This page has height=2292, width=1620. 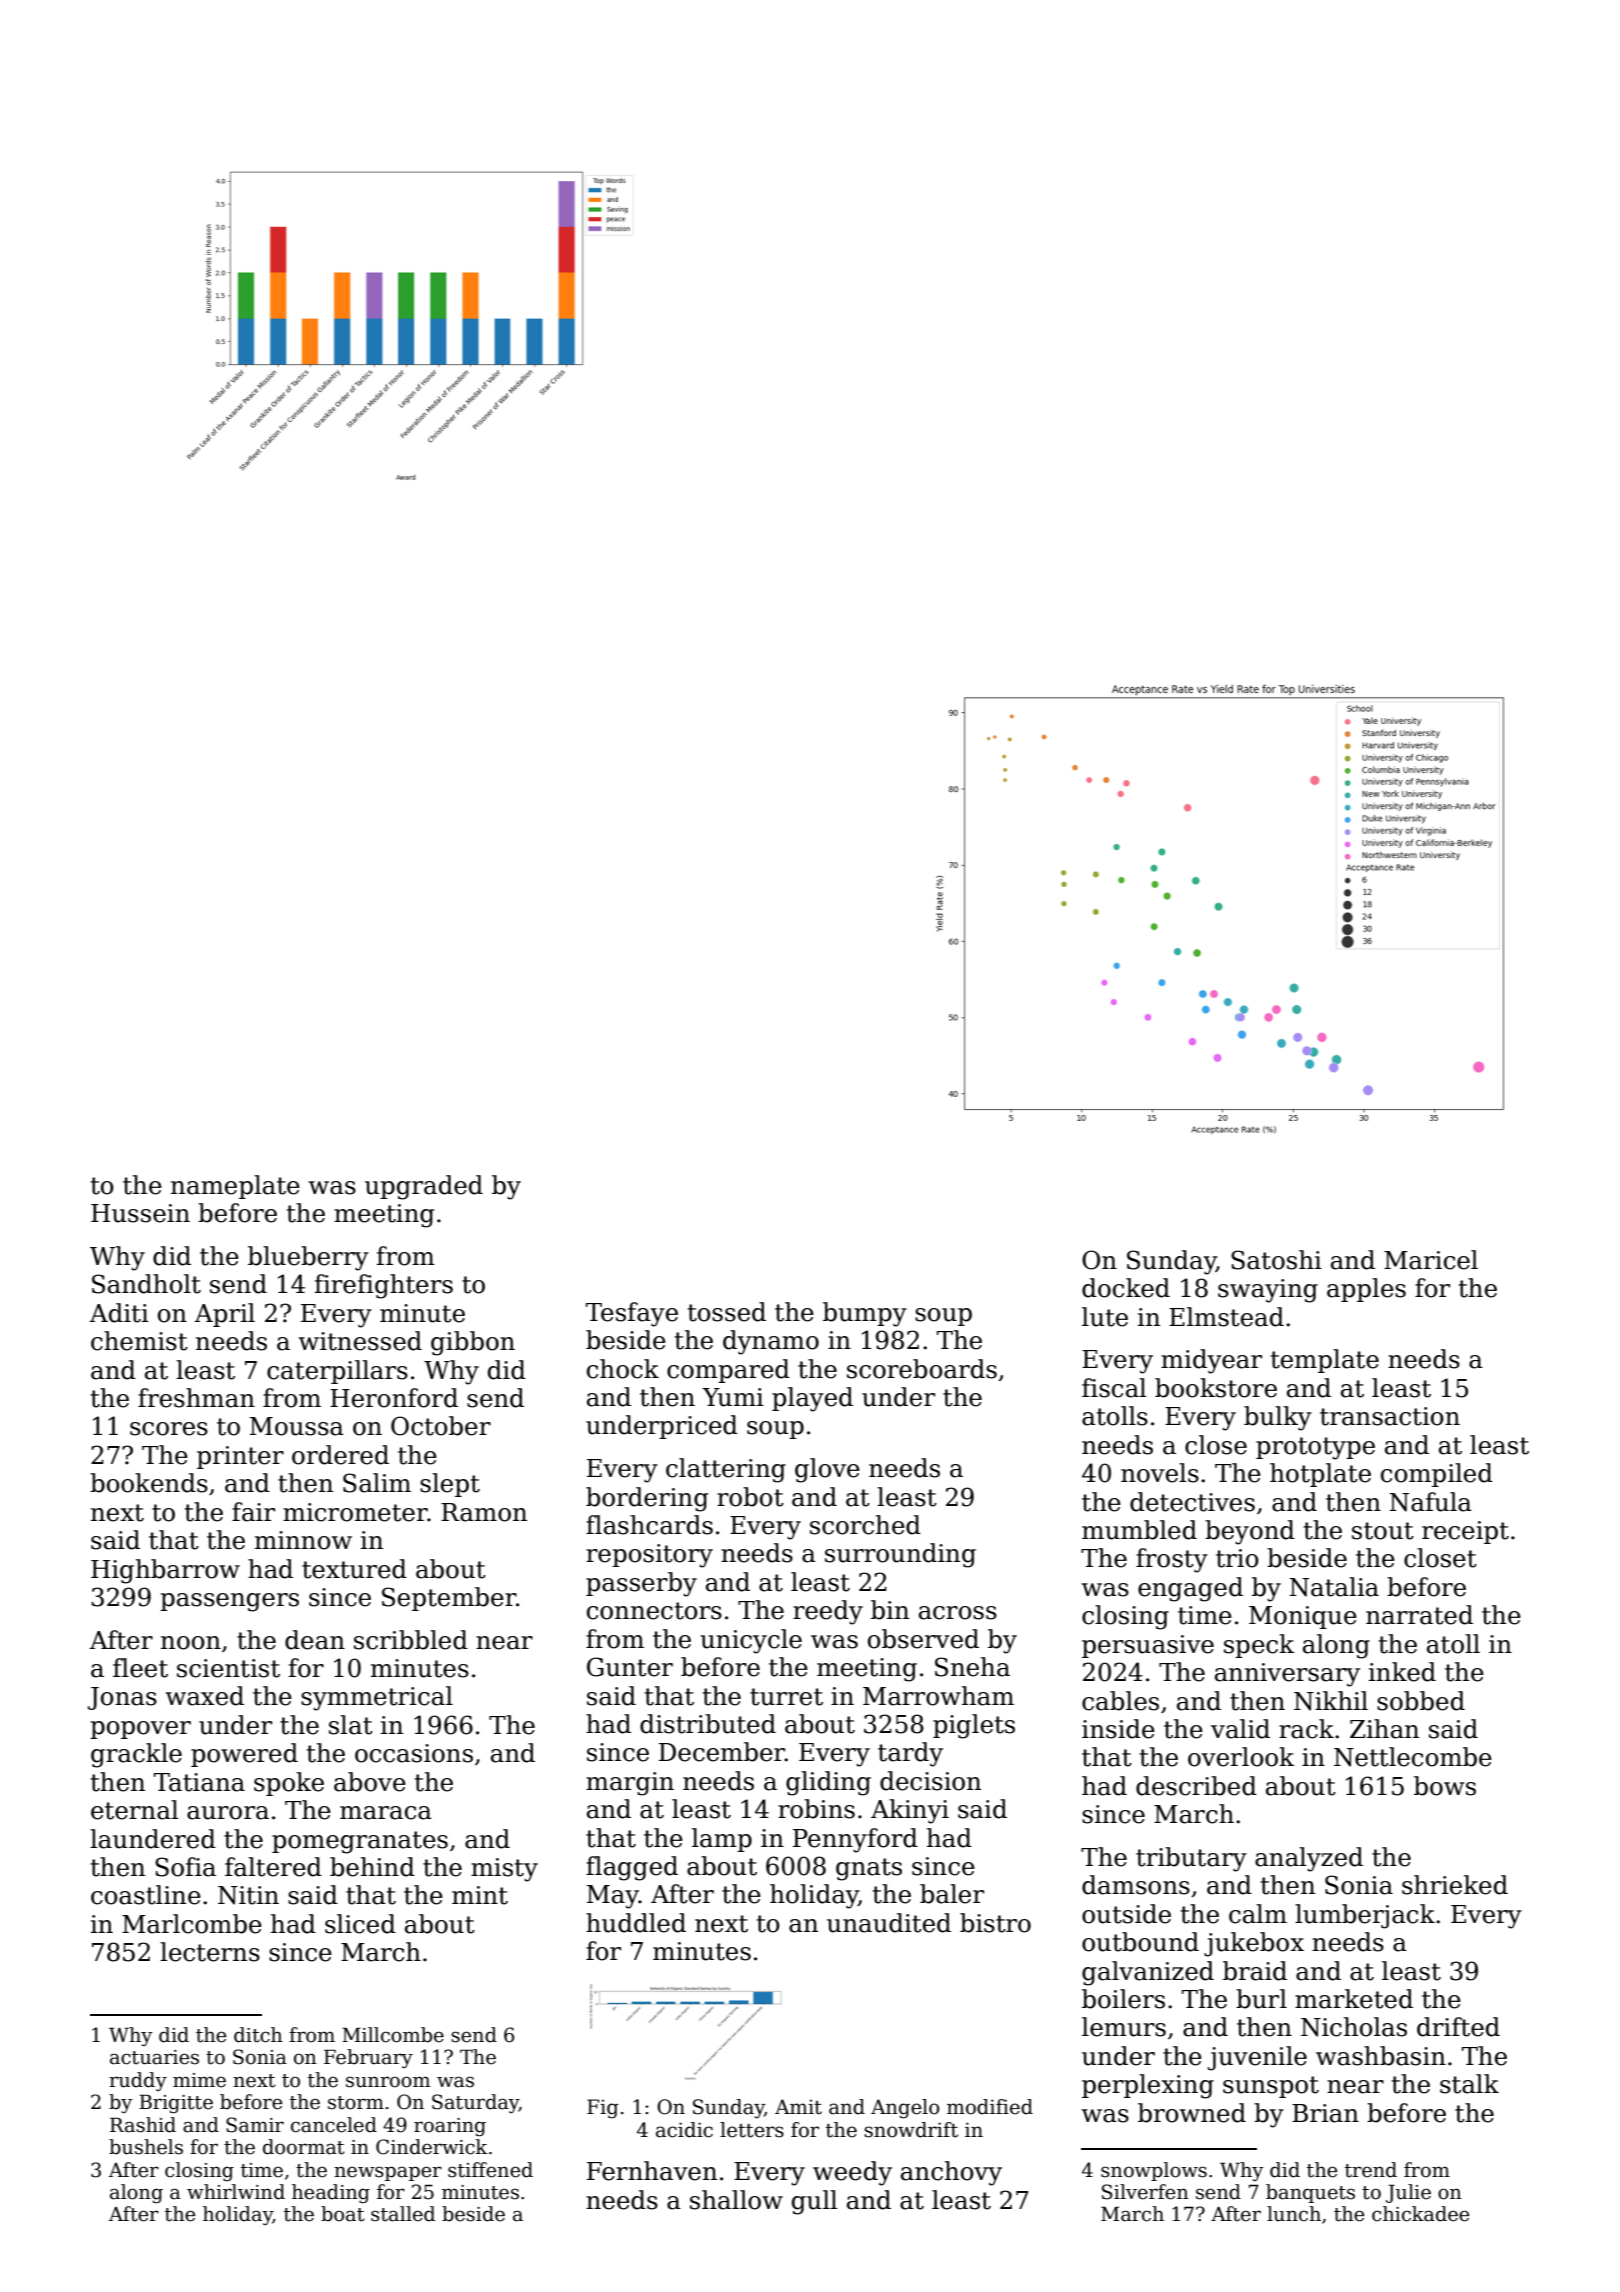 What do you see at coordinates (1294, 2214) in the page?
I see `lunch` at bounding box center [1294, 2214].
